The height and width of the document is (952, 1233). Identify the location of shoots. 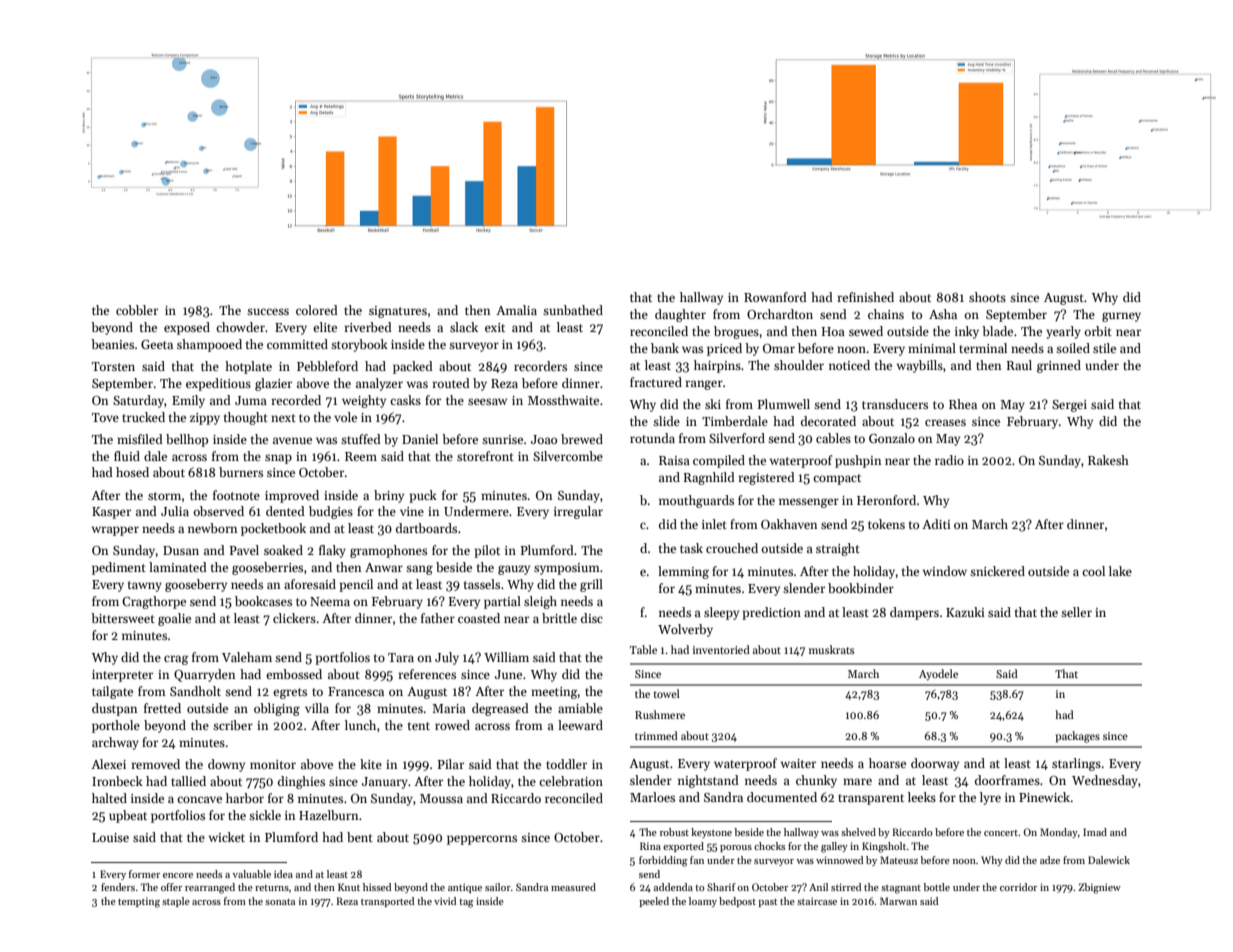
(987, 297).
